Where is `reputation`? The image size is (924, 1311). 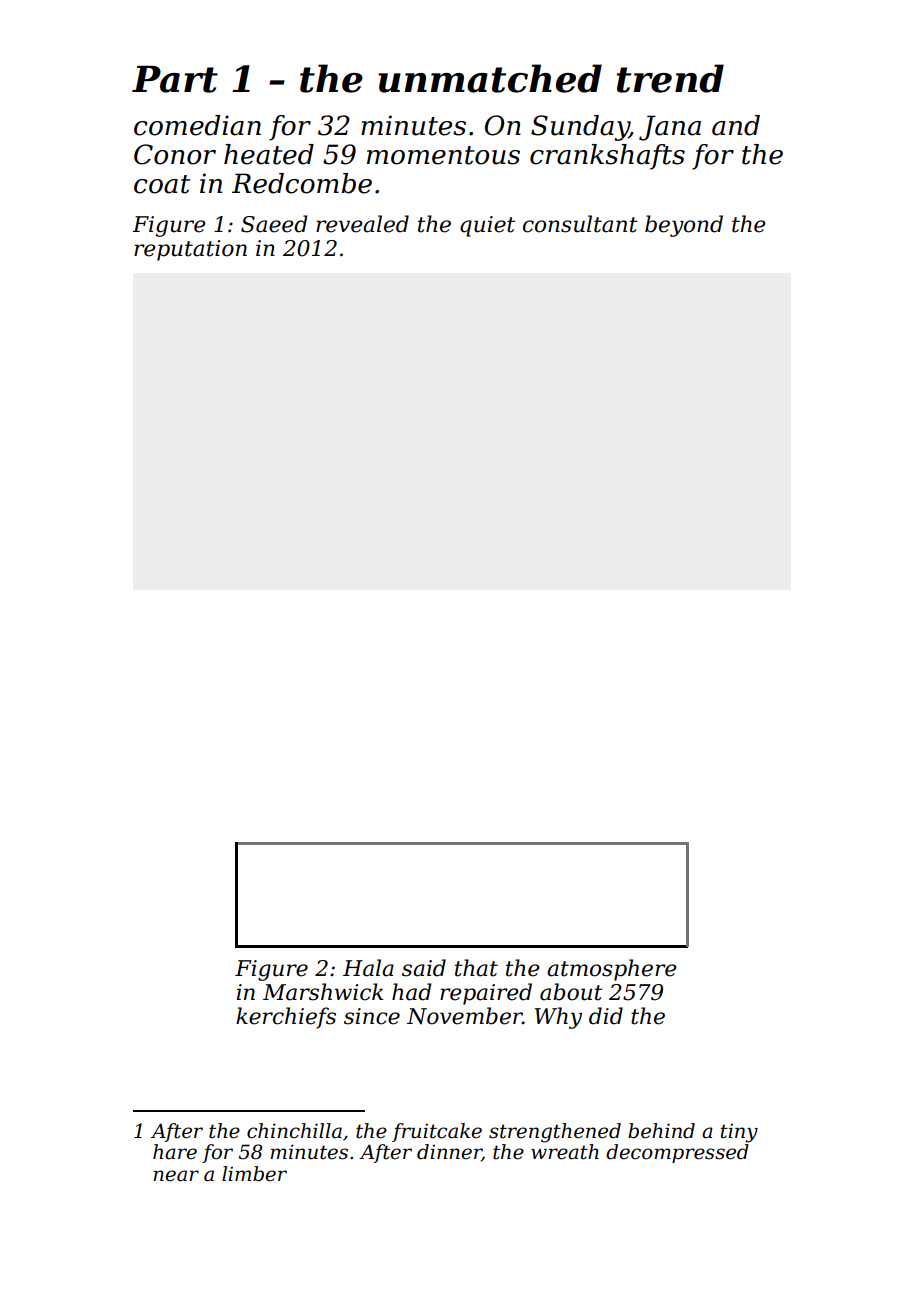 reputation is located at coordinates (190, 250).
